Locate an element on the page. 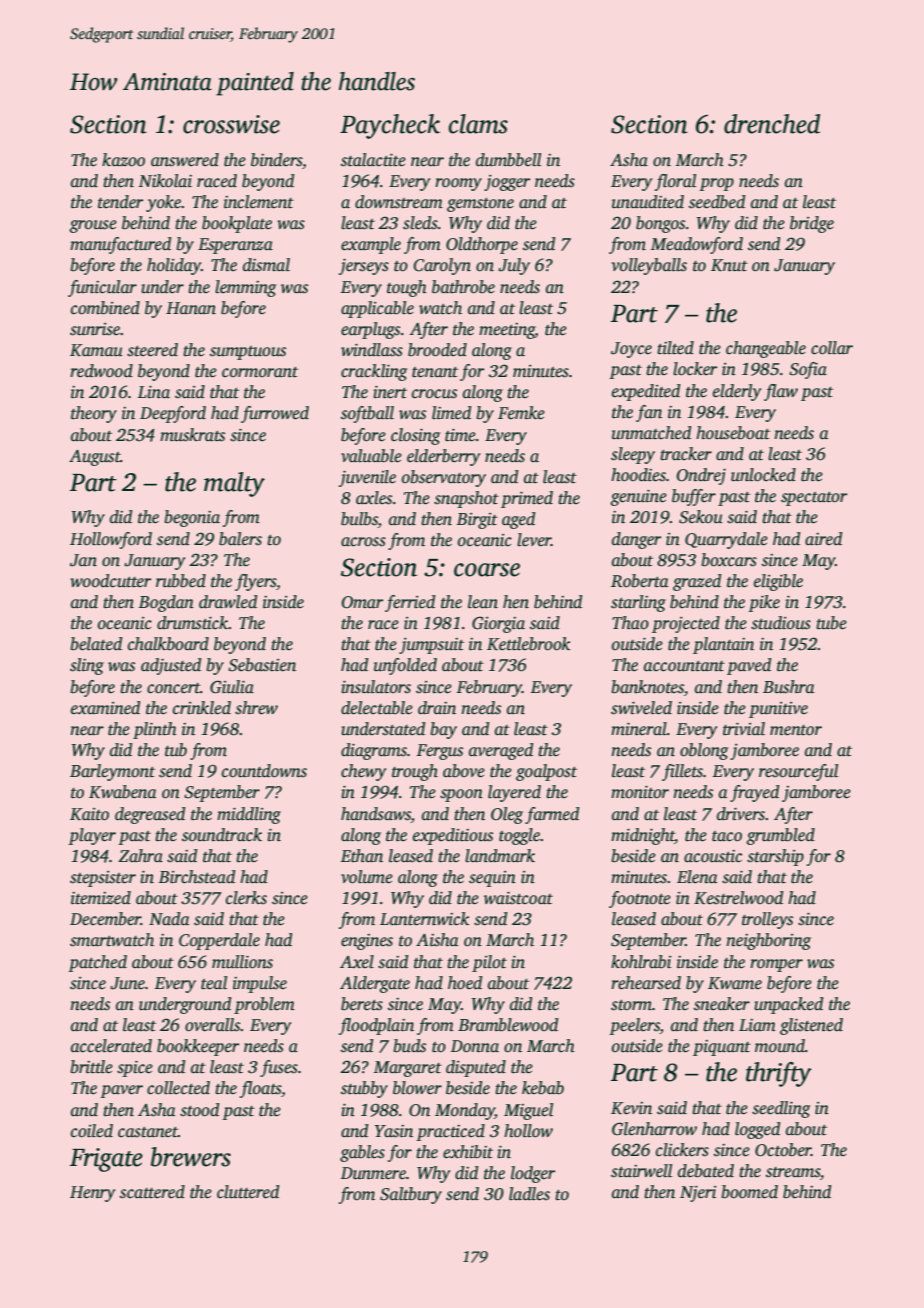  cluttered is located at coordinates (248, 1192).
